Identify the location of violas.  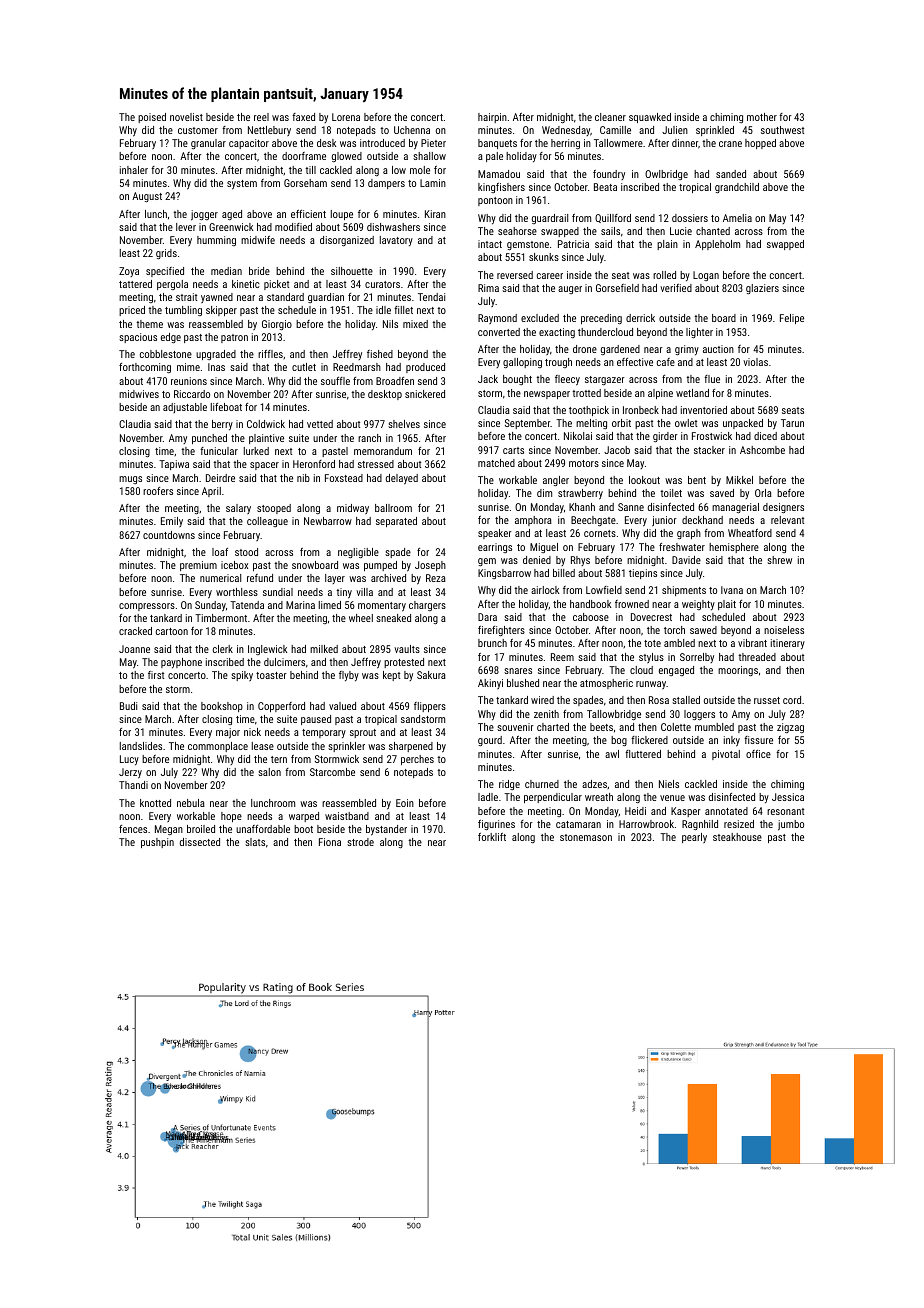
(755, 362).
